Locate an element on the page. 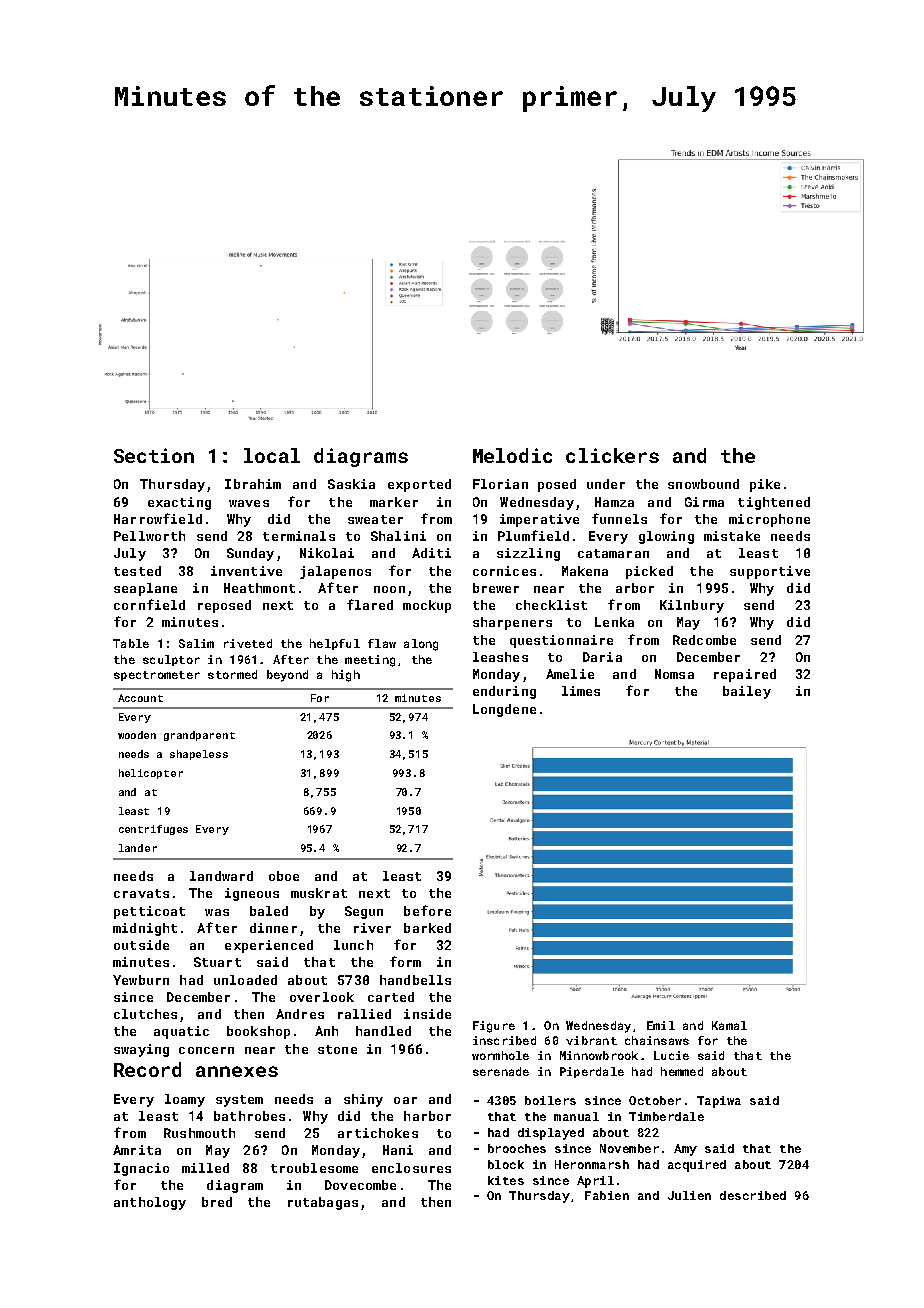 The image size is (924, 1308). Nomsa is located at coordinates (674, 674).
